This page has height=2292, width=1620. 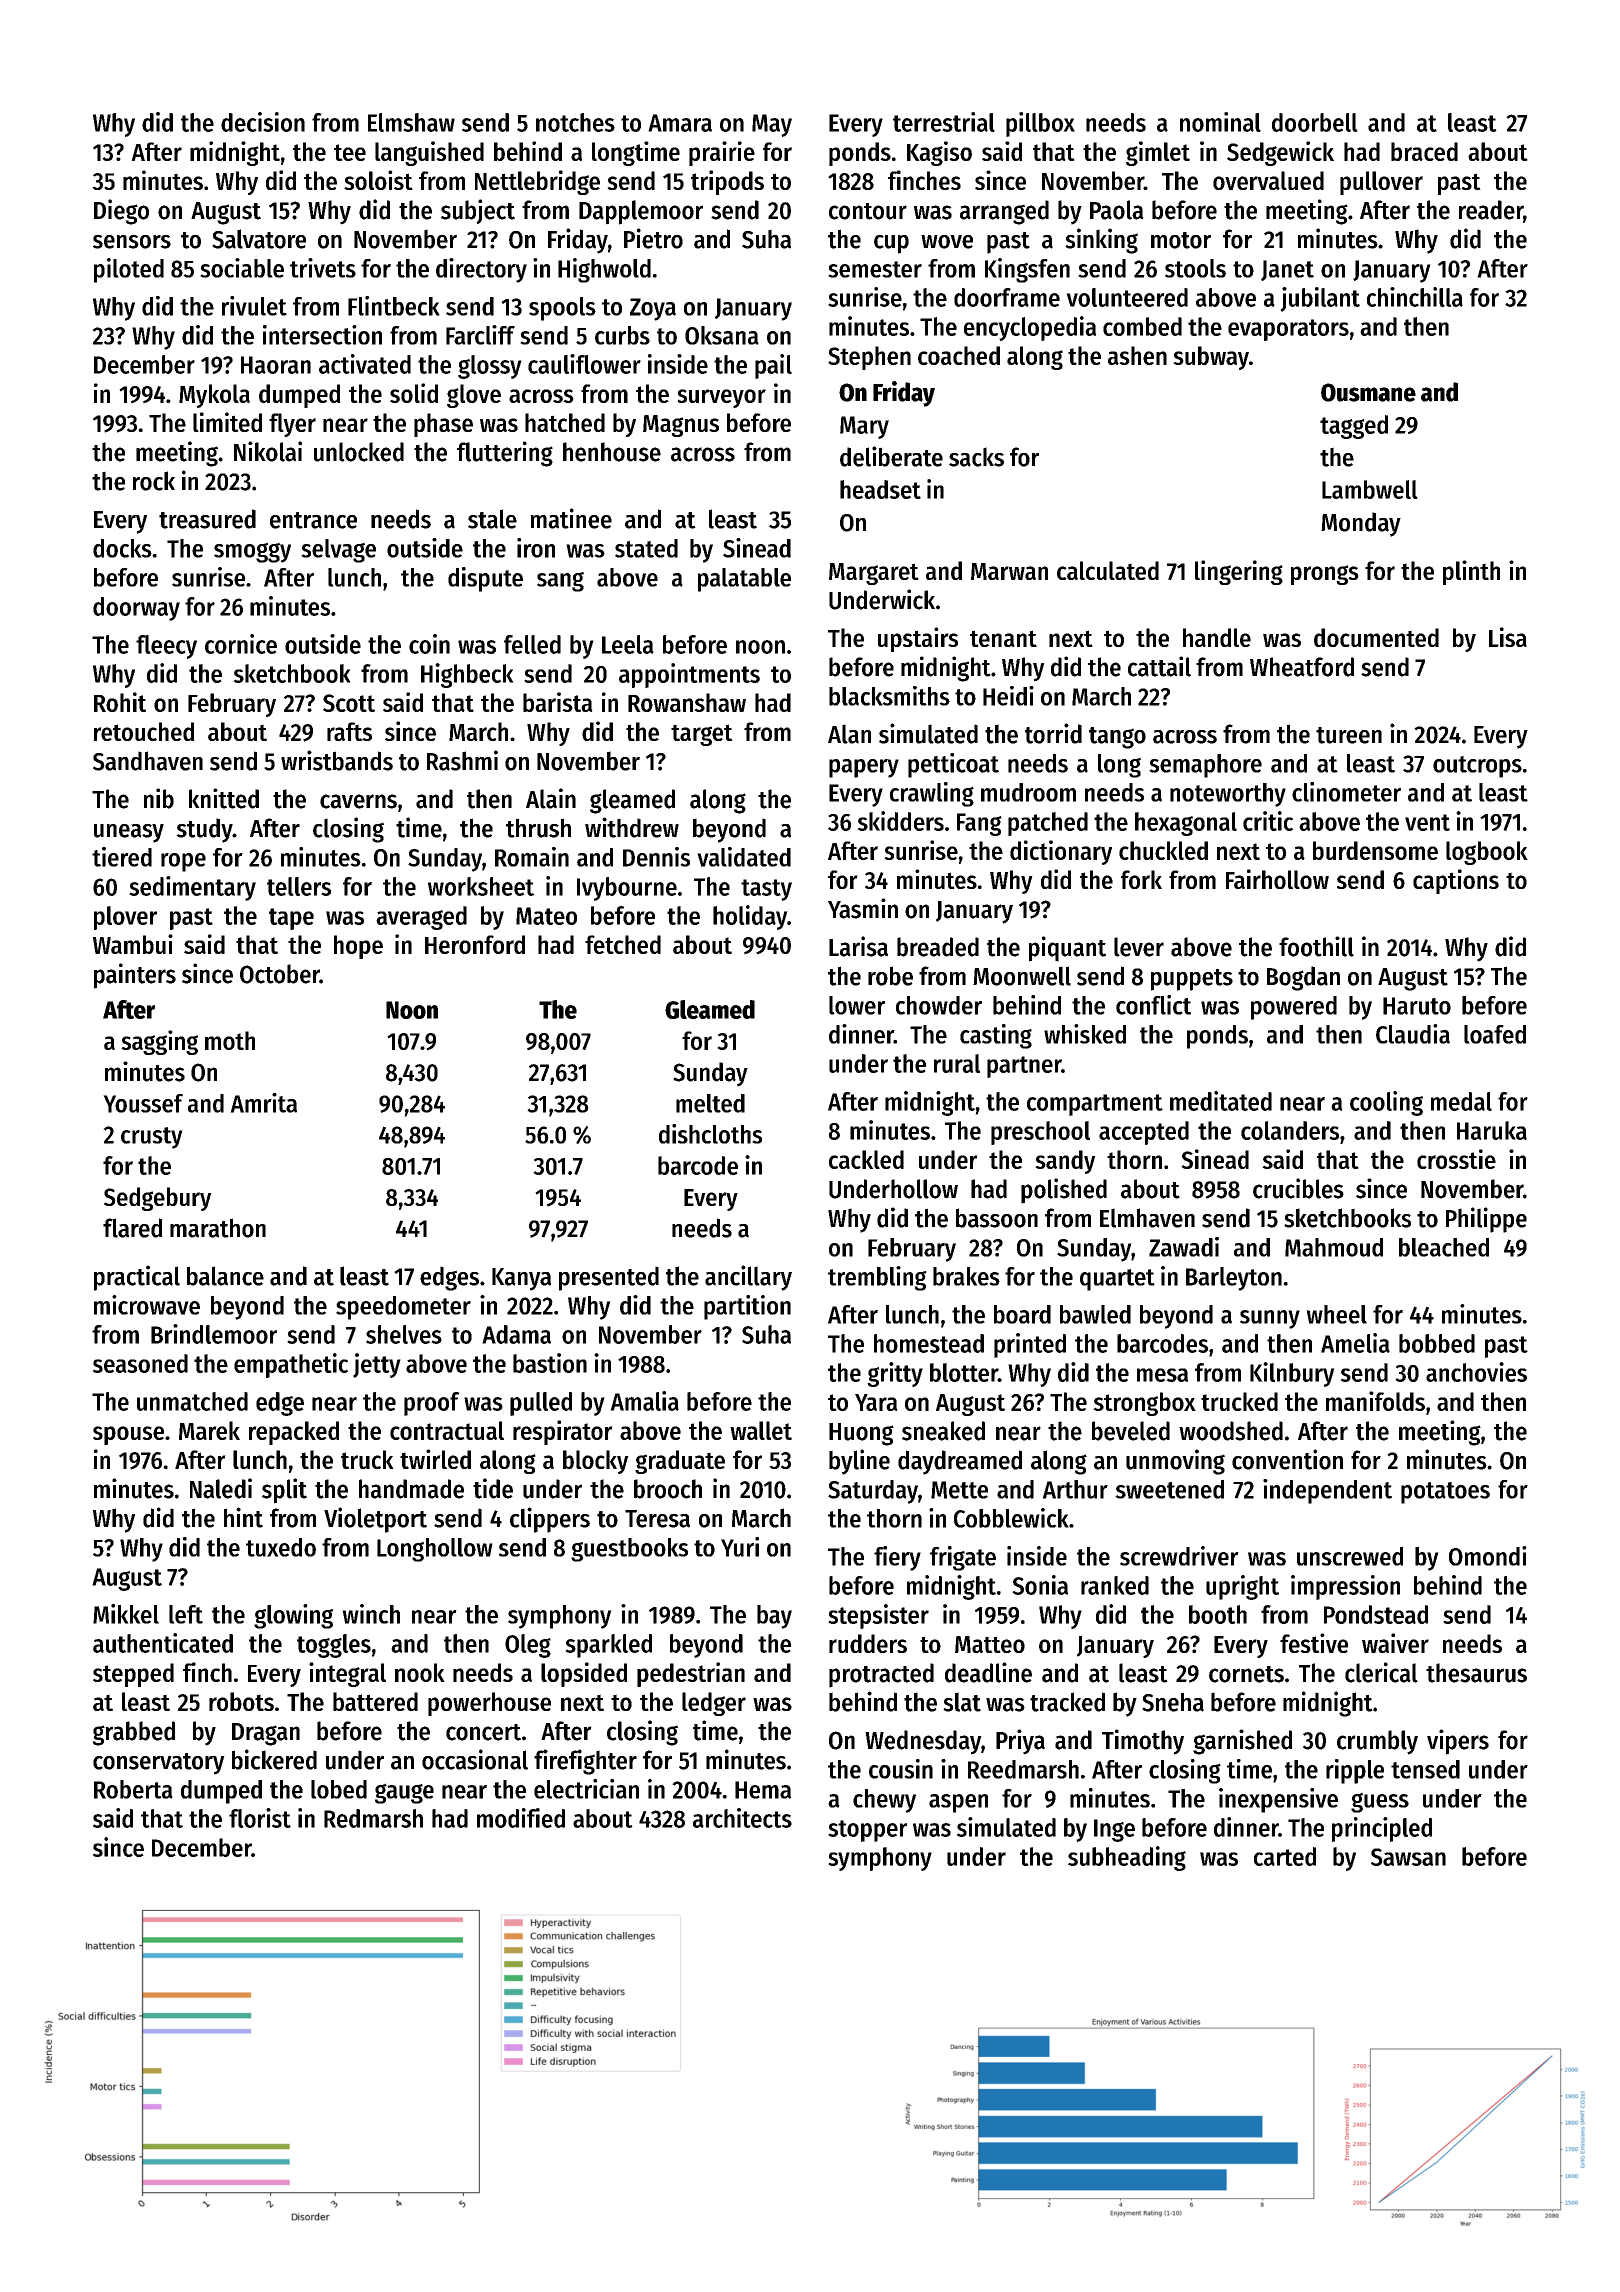 I want to click on florist, so click(x=260, y=1818).
